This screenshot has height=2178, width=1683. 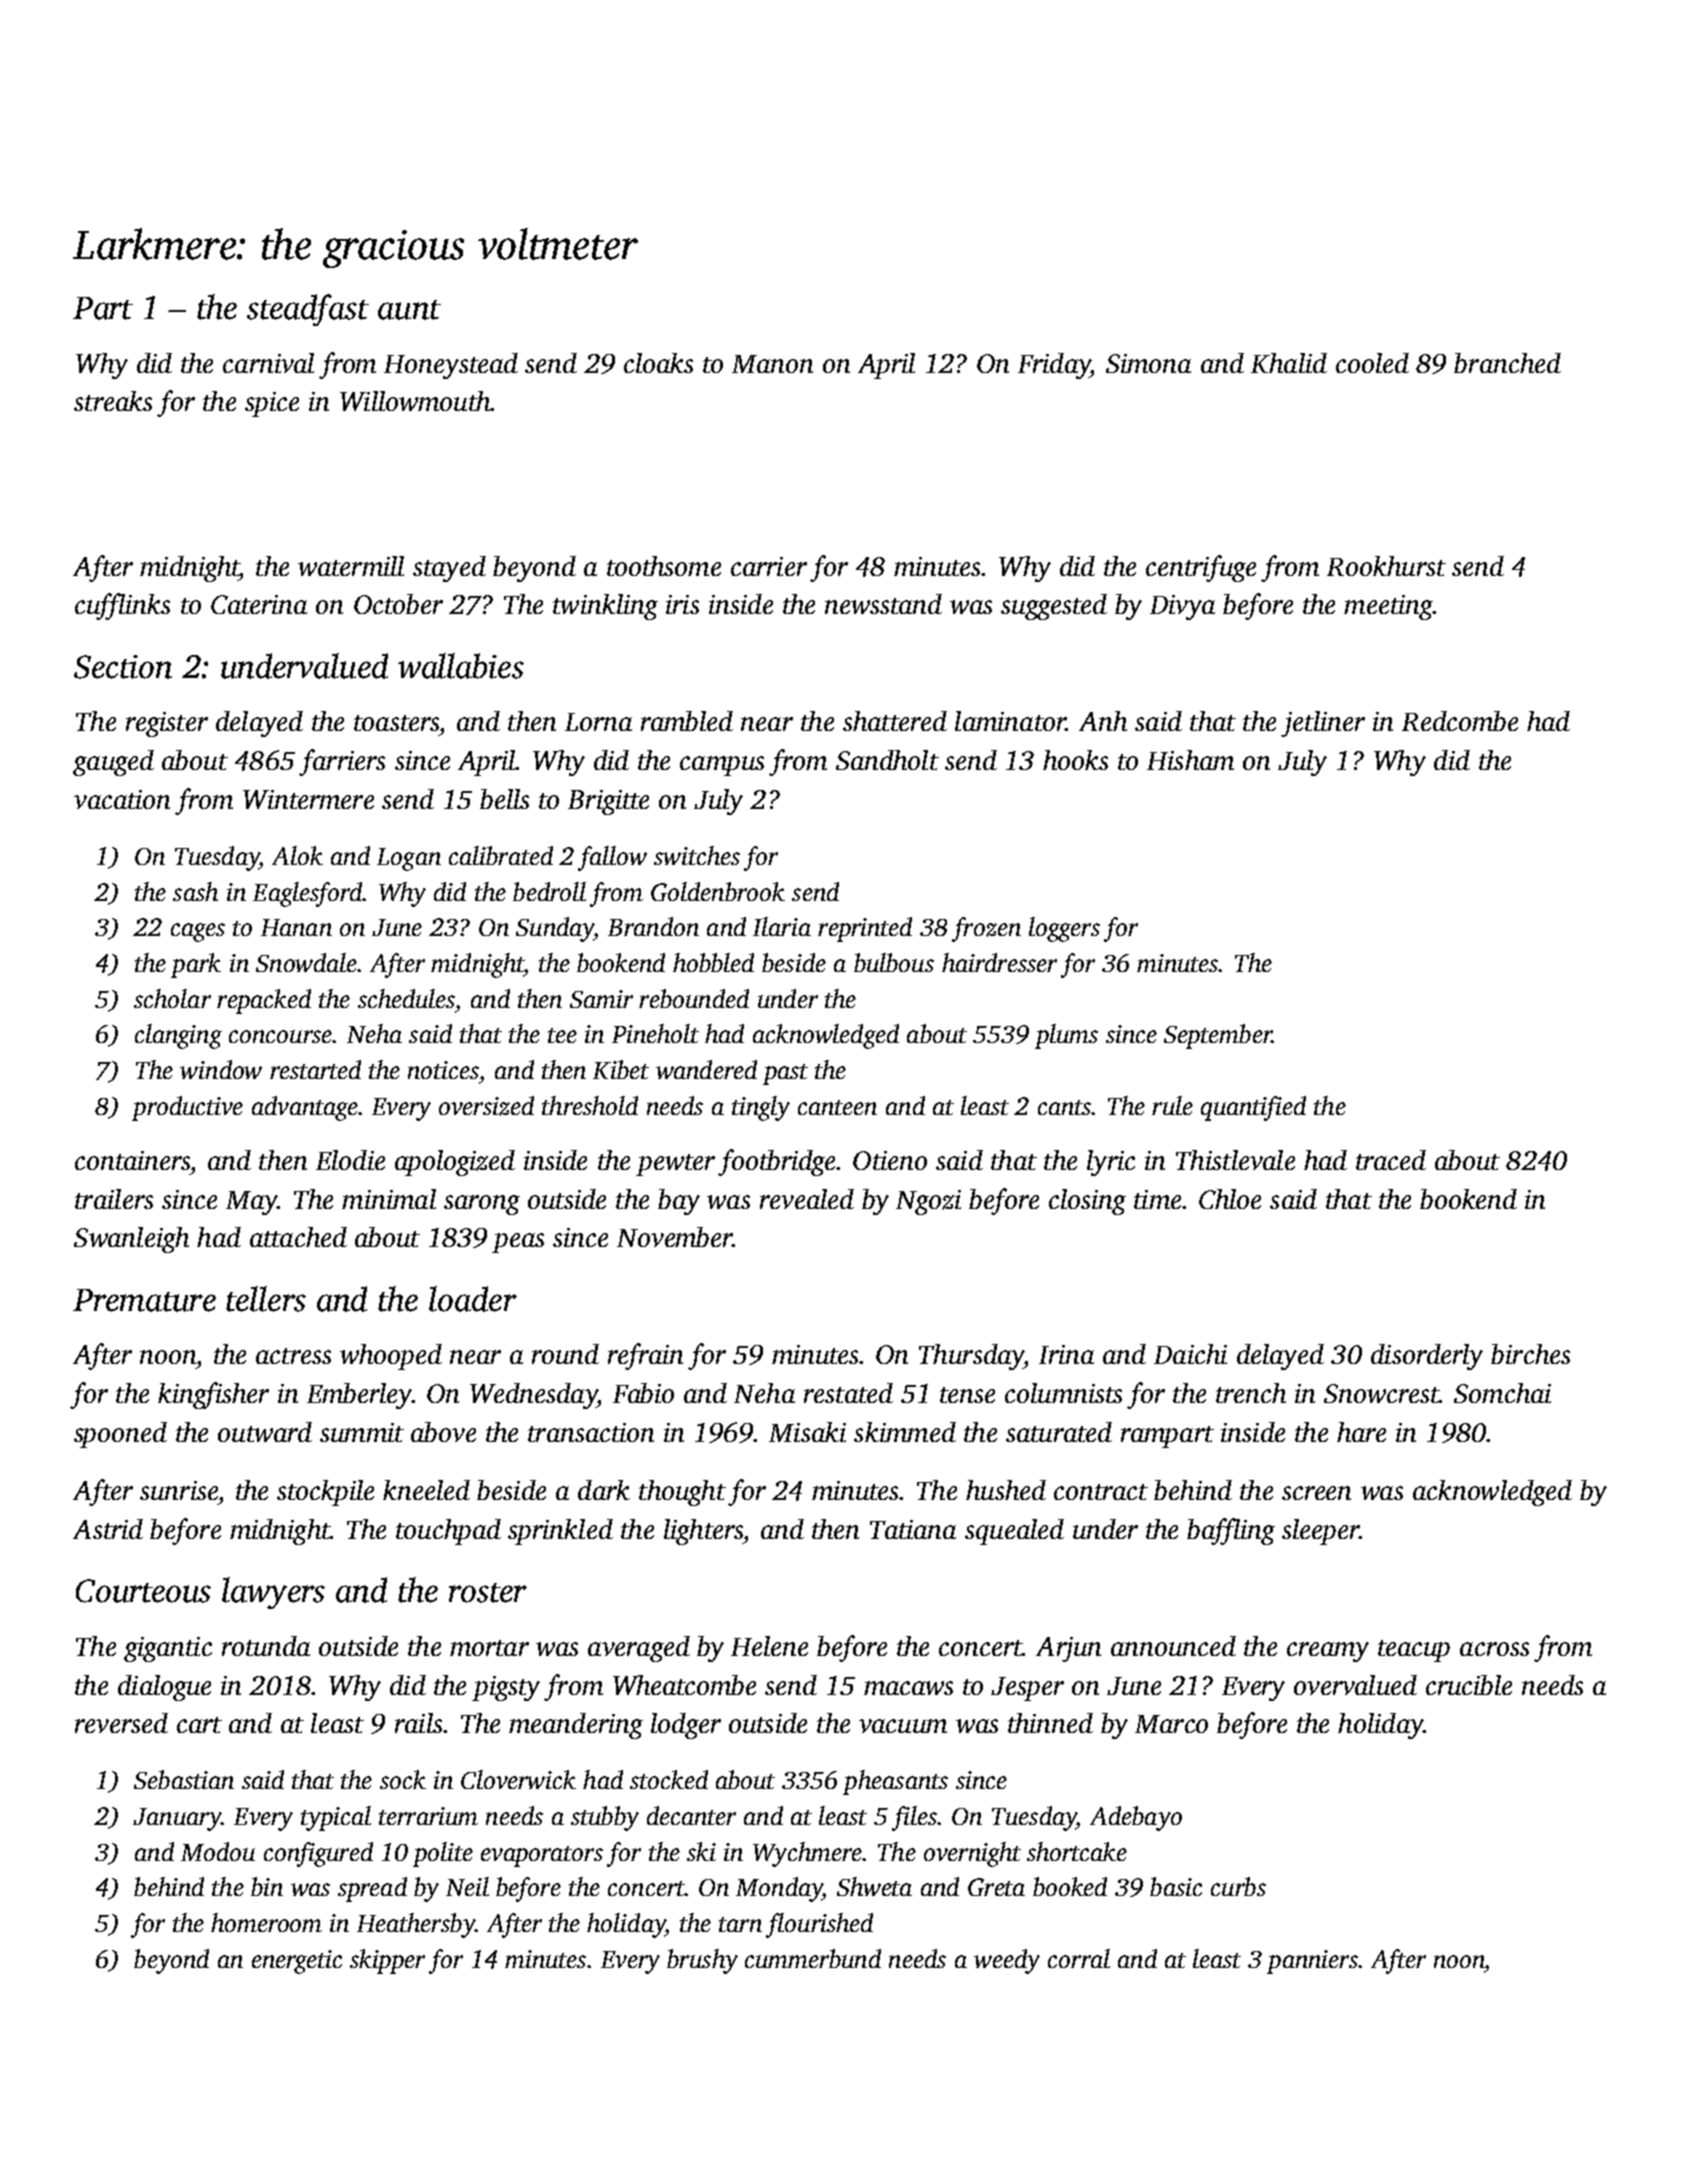 I want to click on tellers, so click(x=266, y=1299).
